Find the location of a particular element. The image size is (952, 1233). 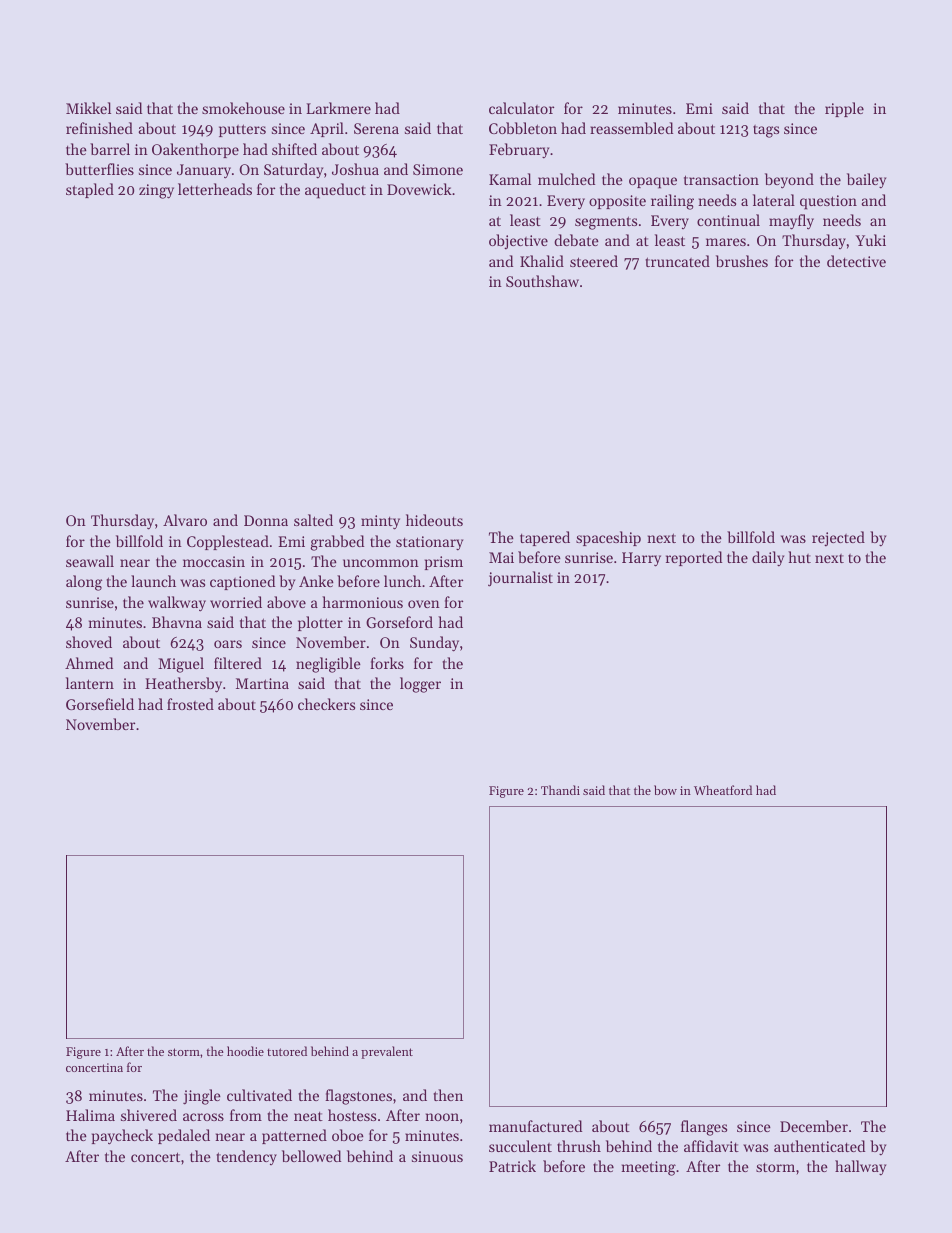

minty is located at coordinates (380, 522).
